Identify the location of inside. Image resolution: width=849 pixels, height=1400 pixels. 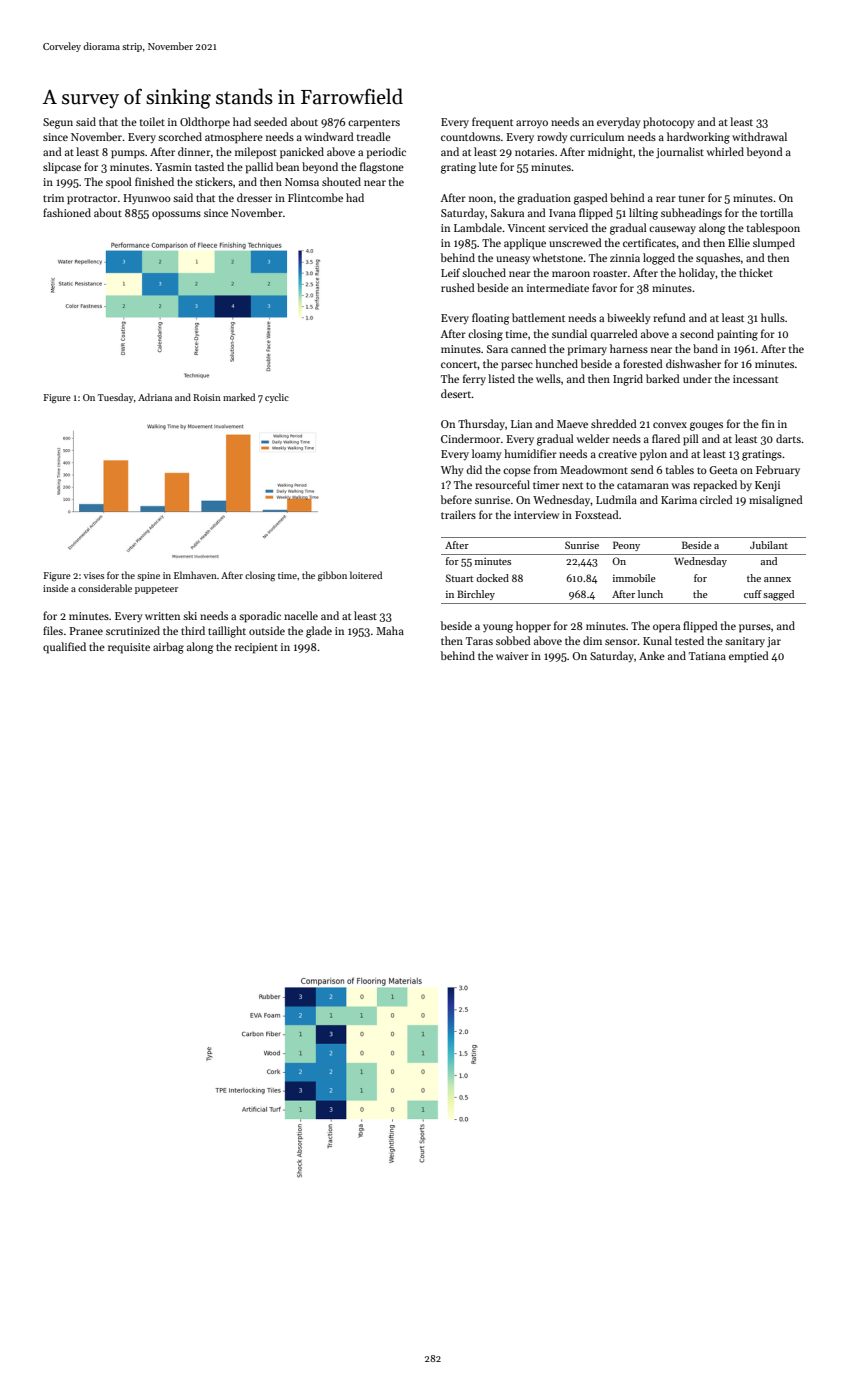
(56, 588).
